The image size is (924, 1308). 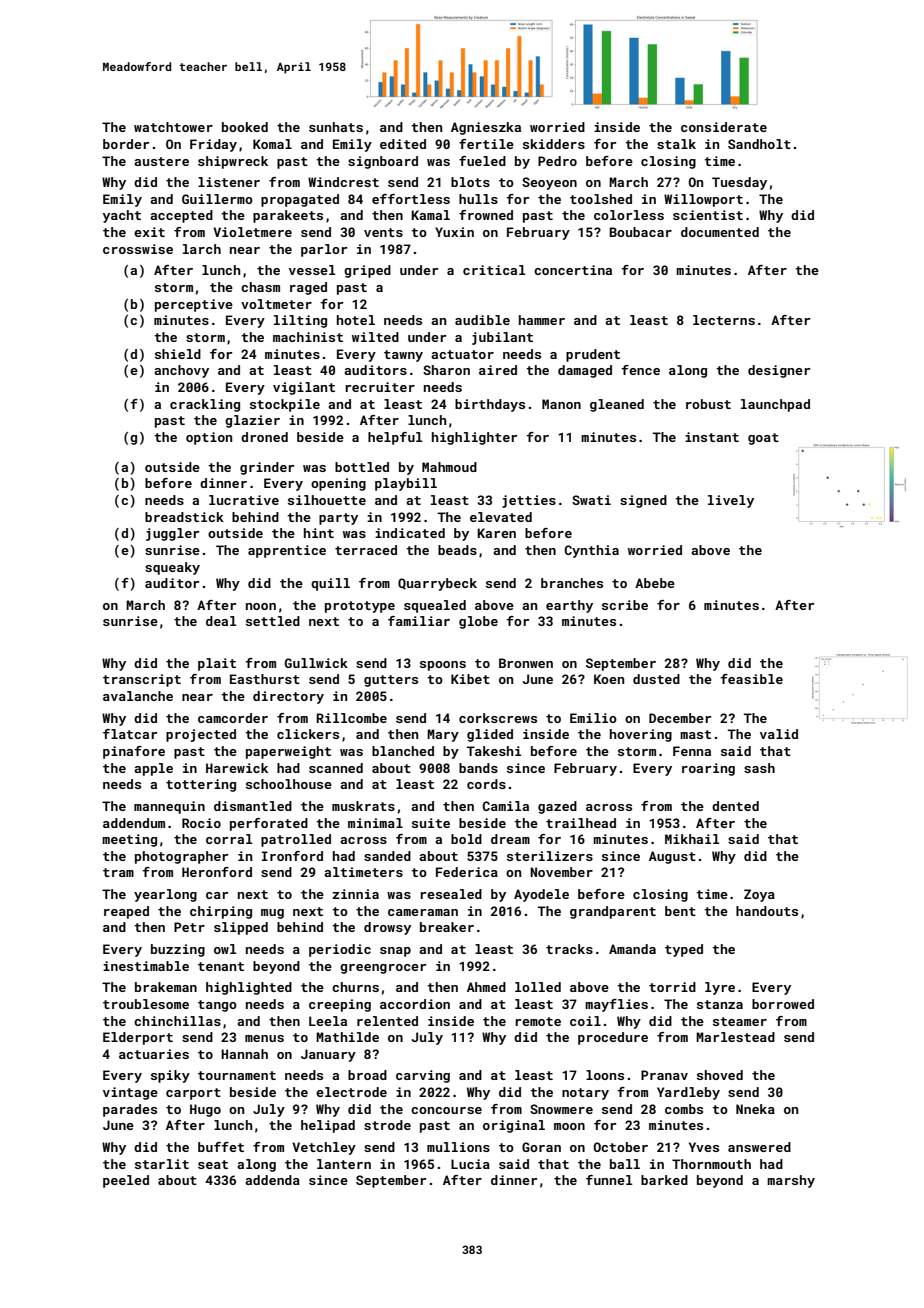 I want to click on watchtower, so click(x=173, y=127).
